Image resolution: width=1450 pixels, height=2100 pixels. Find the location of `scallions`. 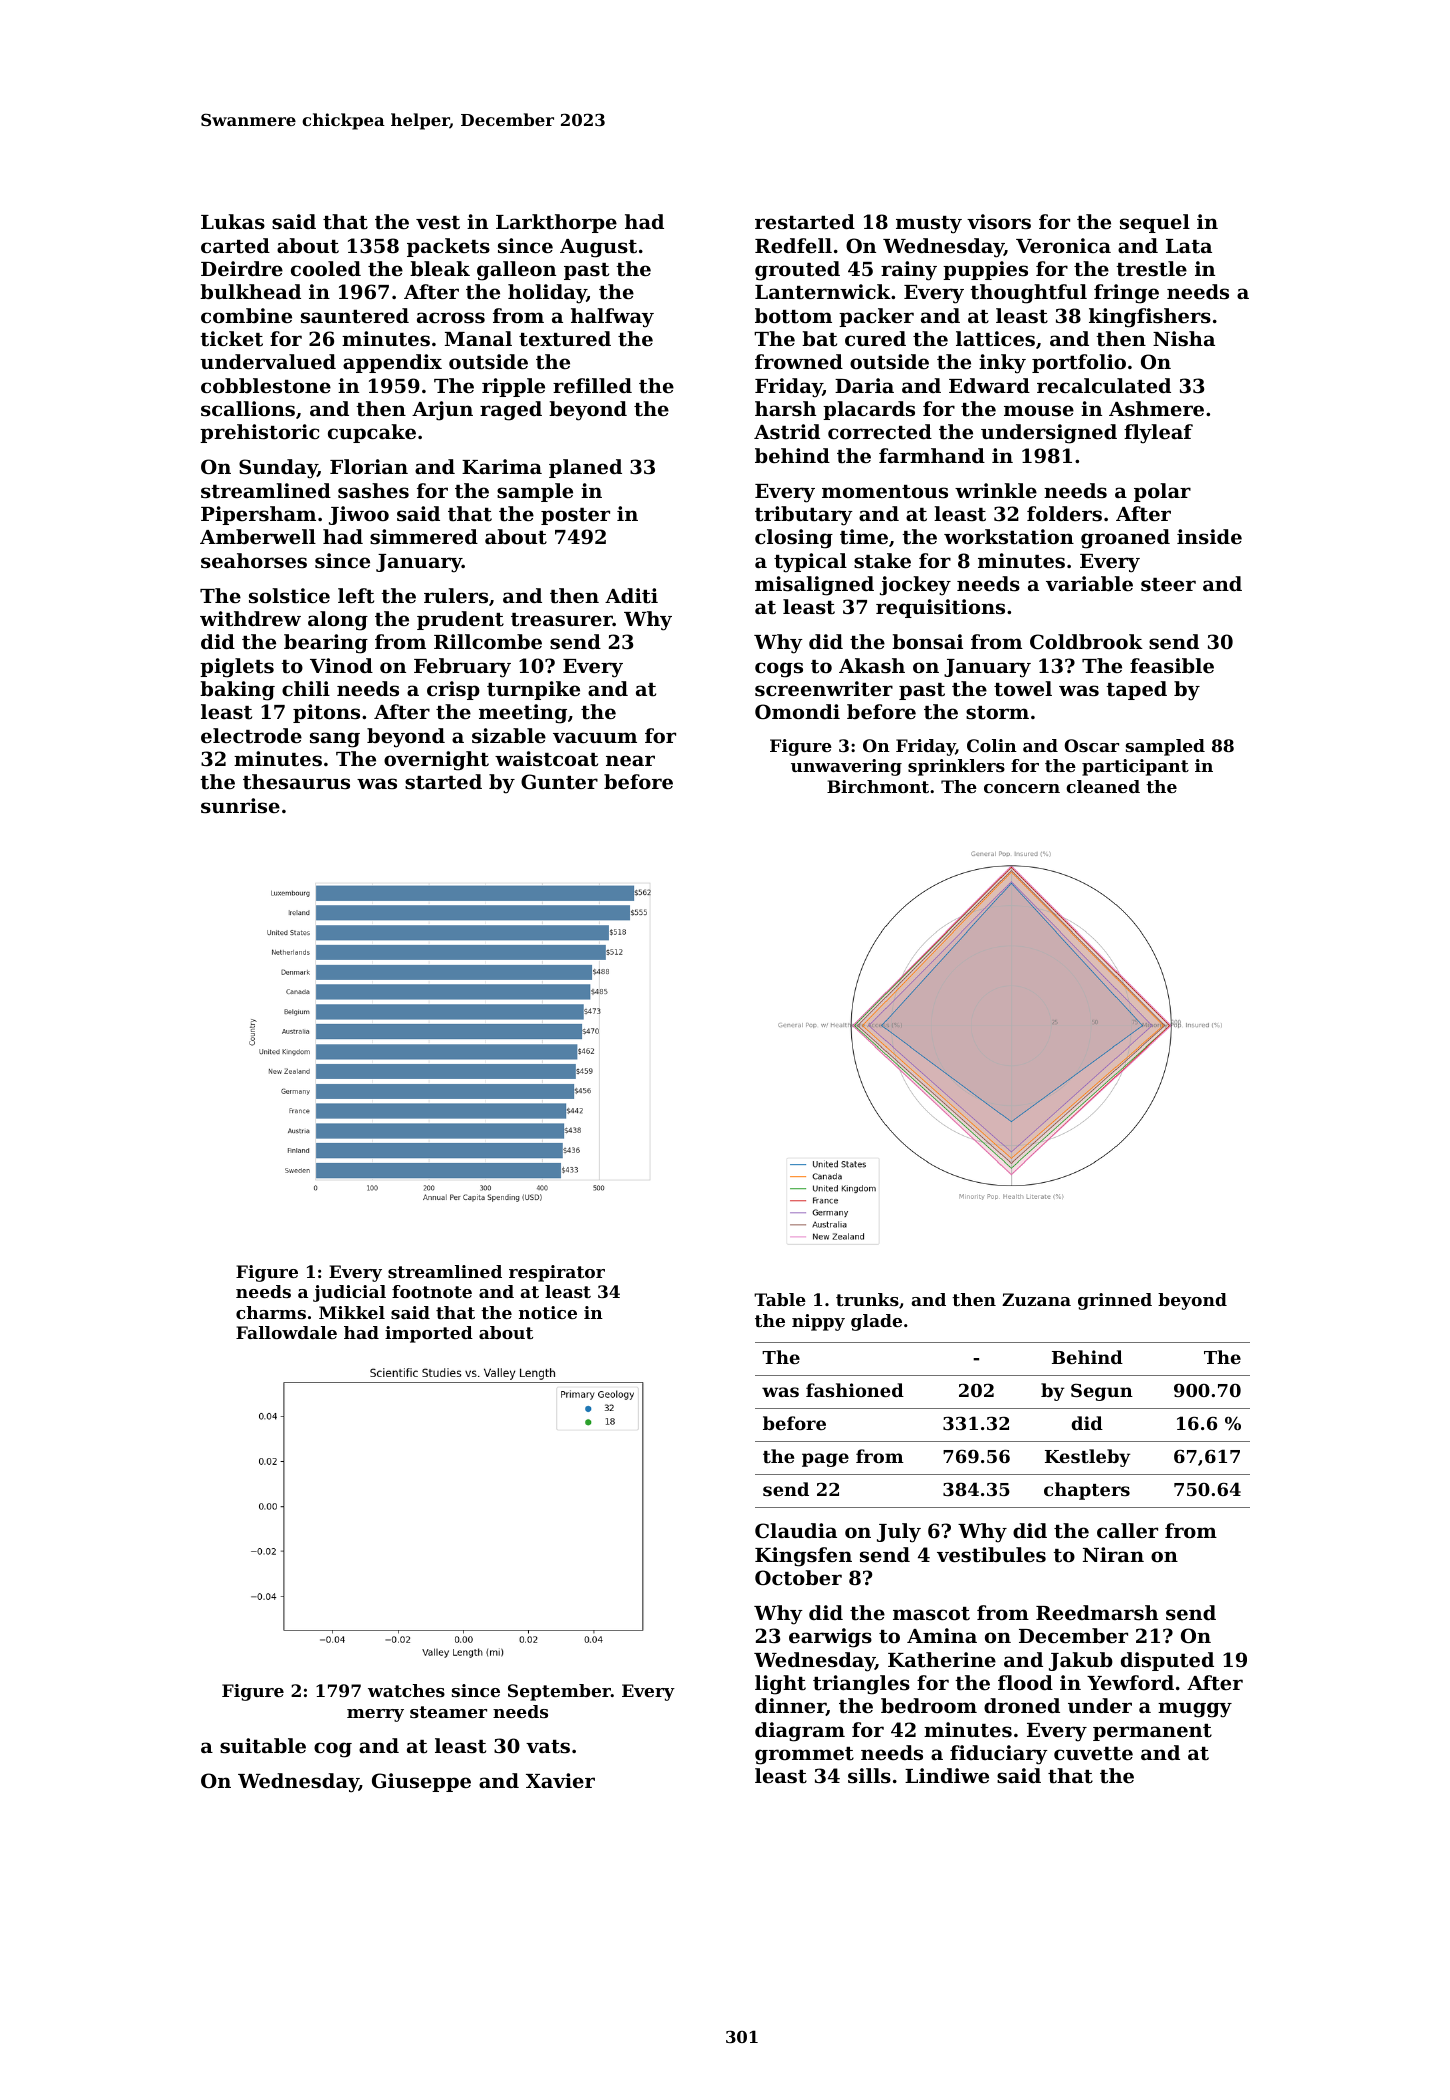

scallions is located at coordinates (248, 409).
